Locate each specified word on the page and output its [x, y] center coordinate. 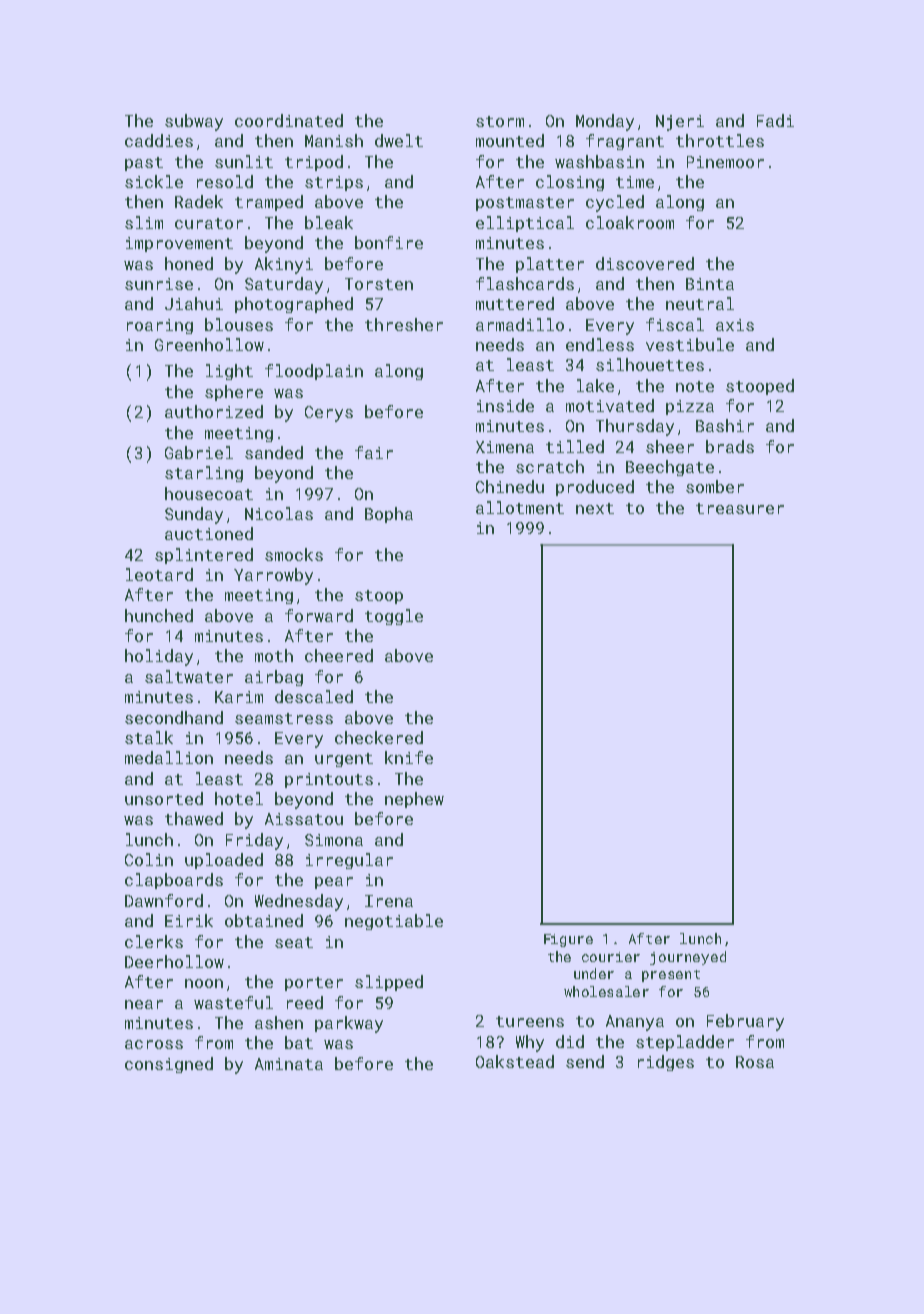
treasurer [740, 508]
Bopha [389, 515]
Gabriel [199, 452]
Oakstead [515, 1061]
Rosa [755, 1062]
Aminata [289, 1064]
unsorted [164, 798]
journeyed [688, 958]
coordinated [289, 120]
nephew [414, 800]
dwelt [399, 140]
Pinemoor [725, 162]
